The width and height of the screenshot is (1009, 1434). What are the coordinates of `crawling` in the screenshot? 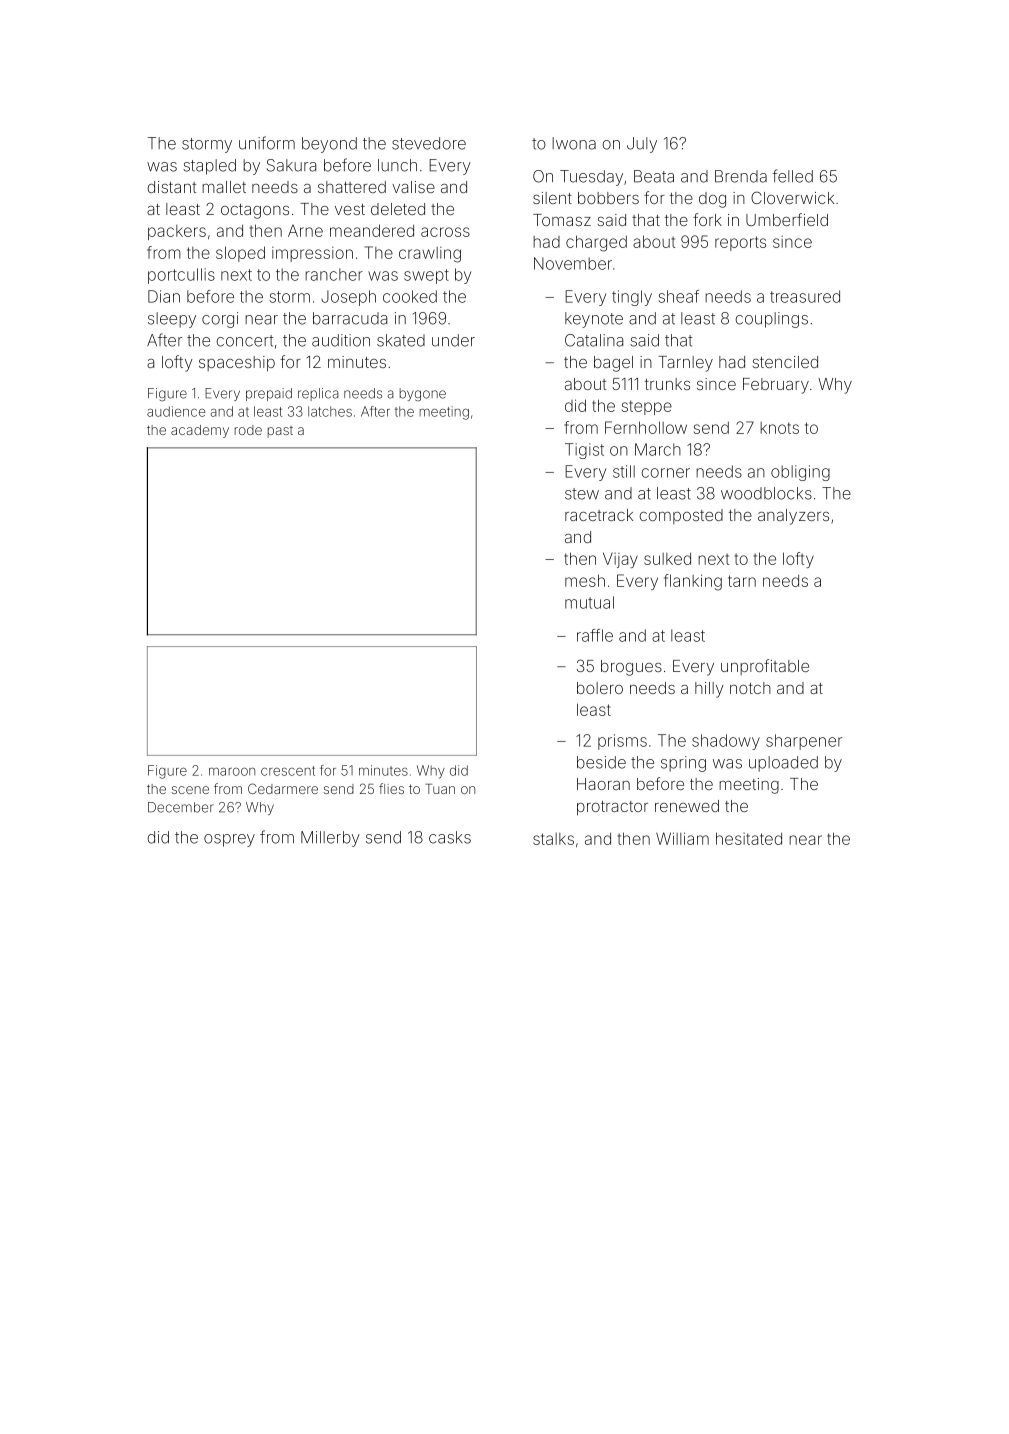 It's located at (430, 255).
